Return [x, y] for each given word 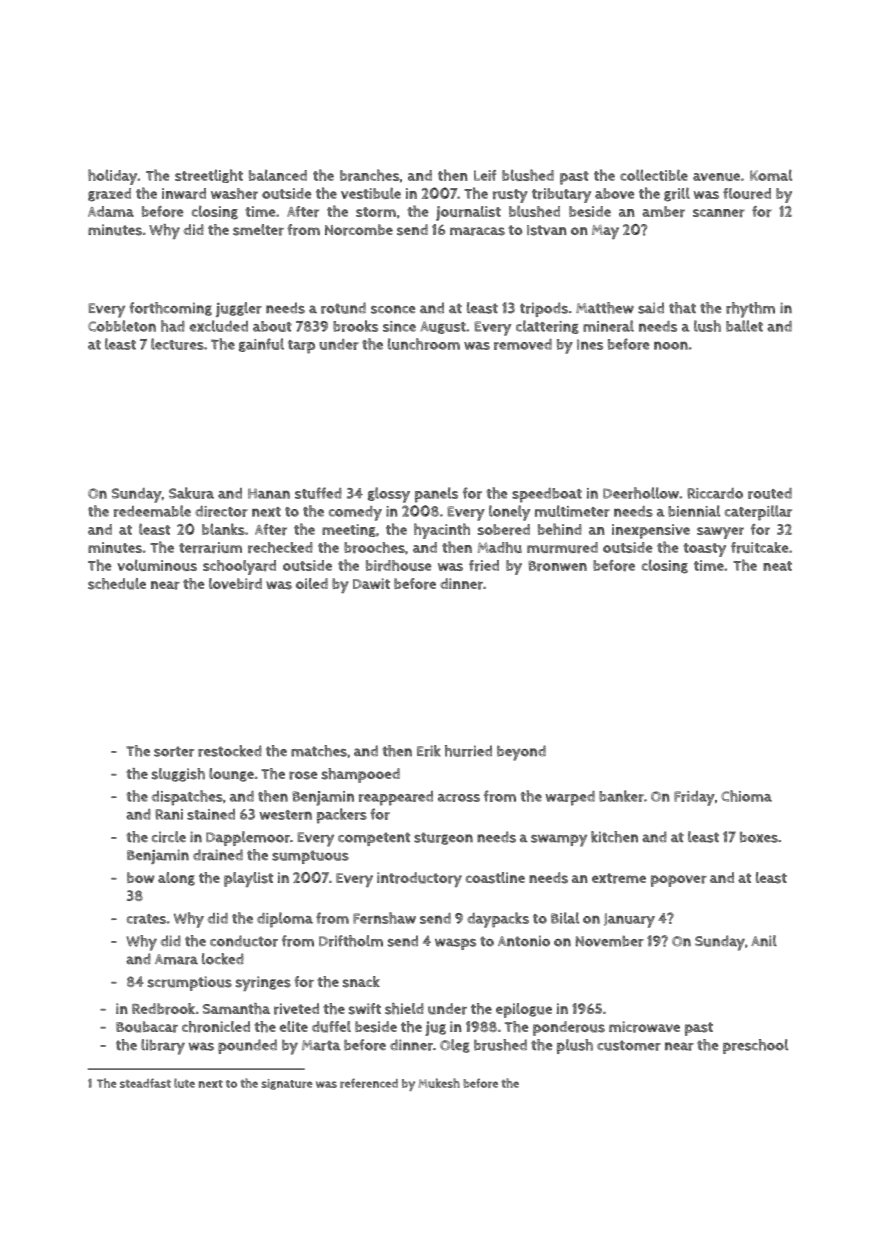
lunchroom [424, 344]
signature [287, 1084]
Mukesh [439, 1083]
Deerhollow [641, 493]
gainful [261, 345]
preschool [755, 1046]
